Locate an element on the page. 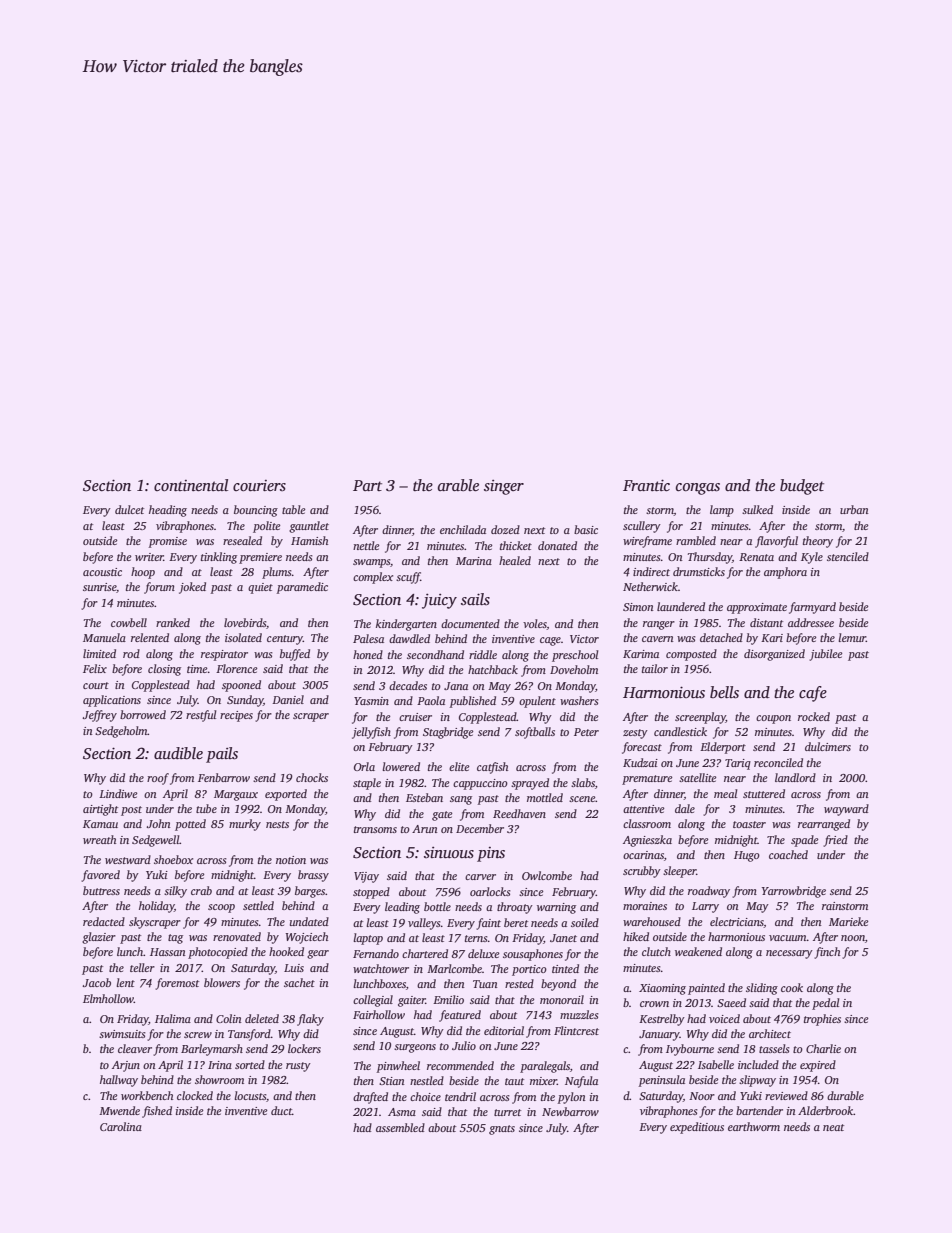 This page has height=1233, width=952. fried is located at coordinates (835, 841).
